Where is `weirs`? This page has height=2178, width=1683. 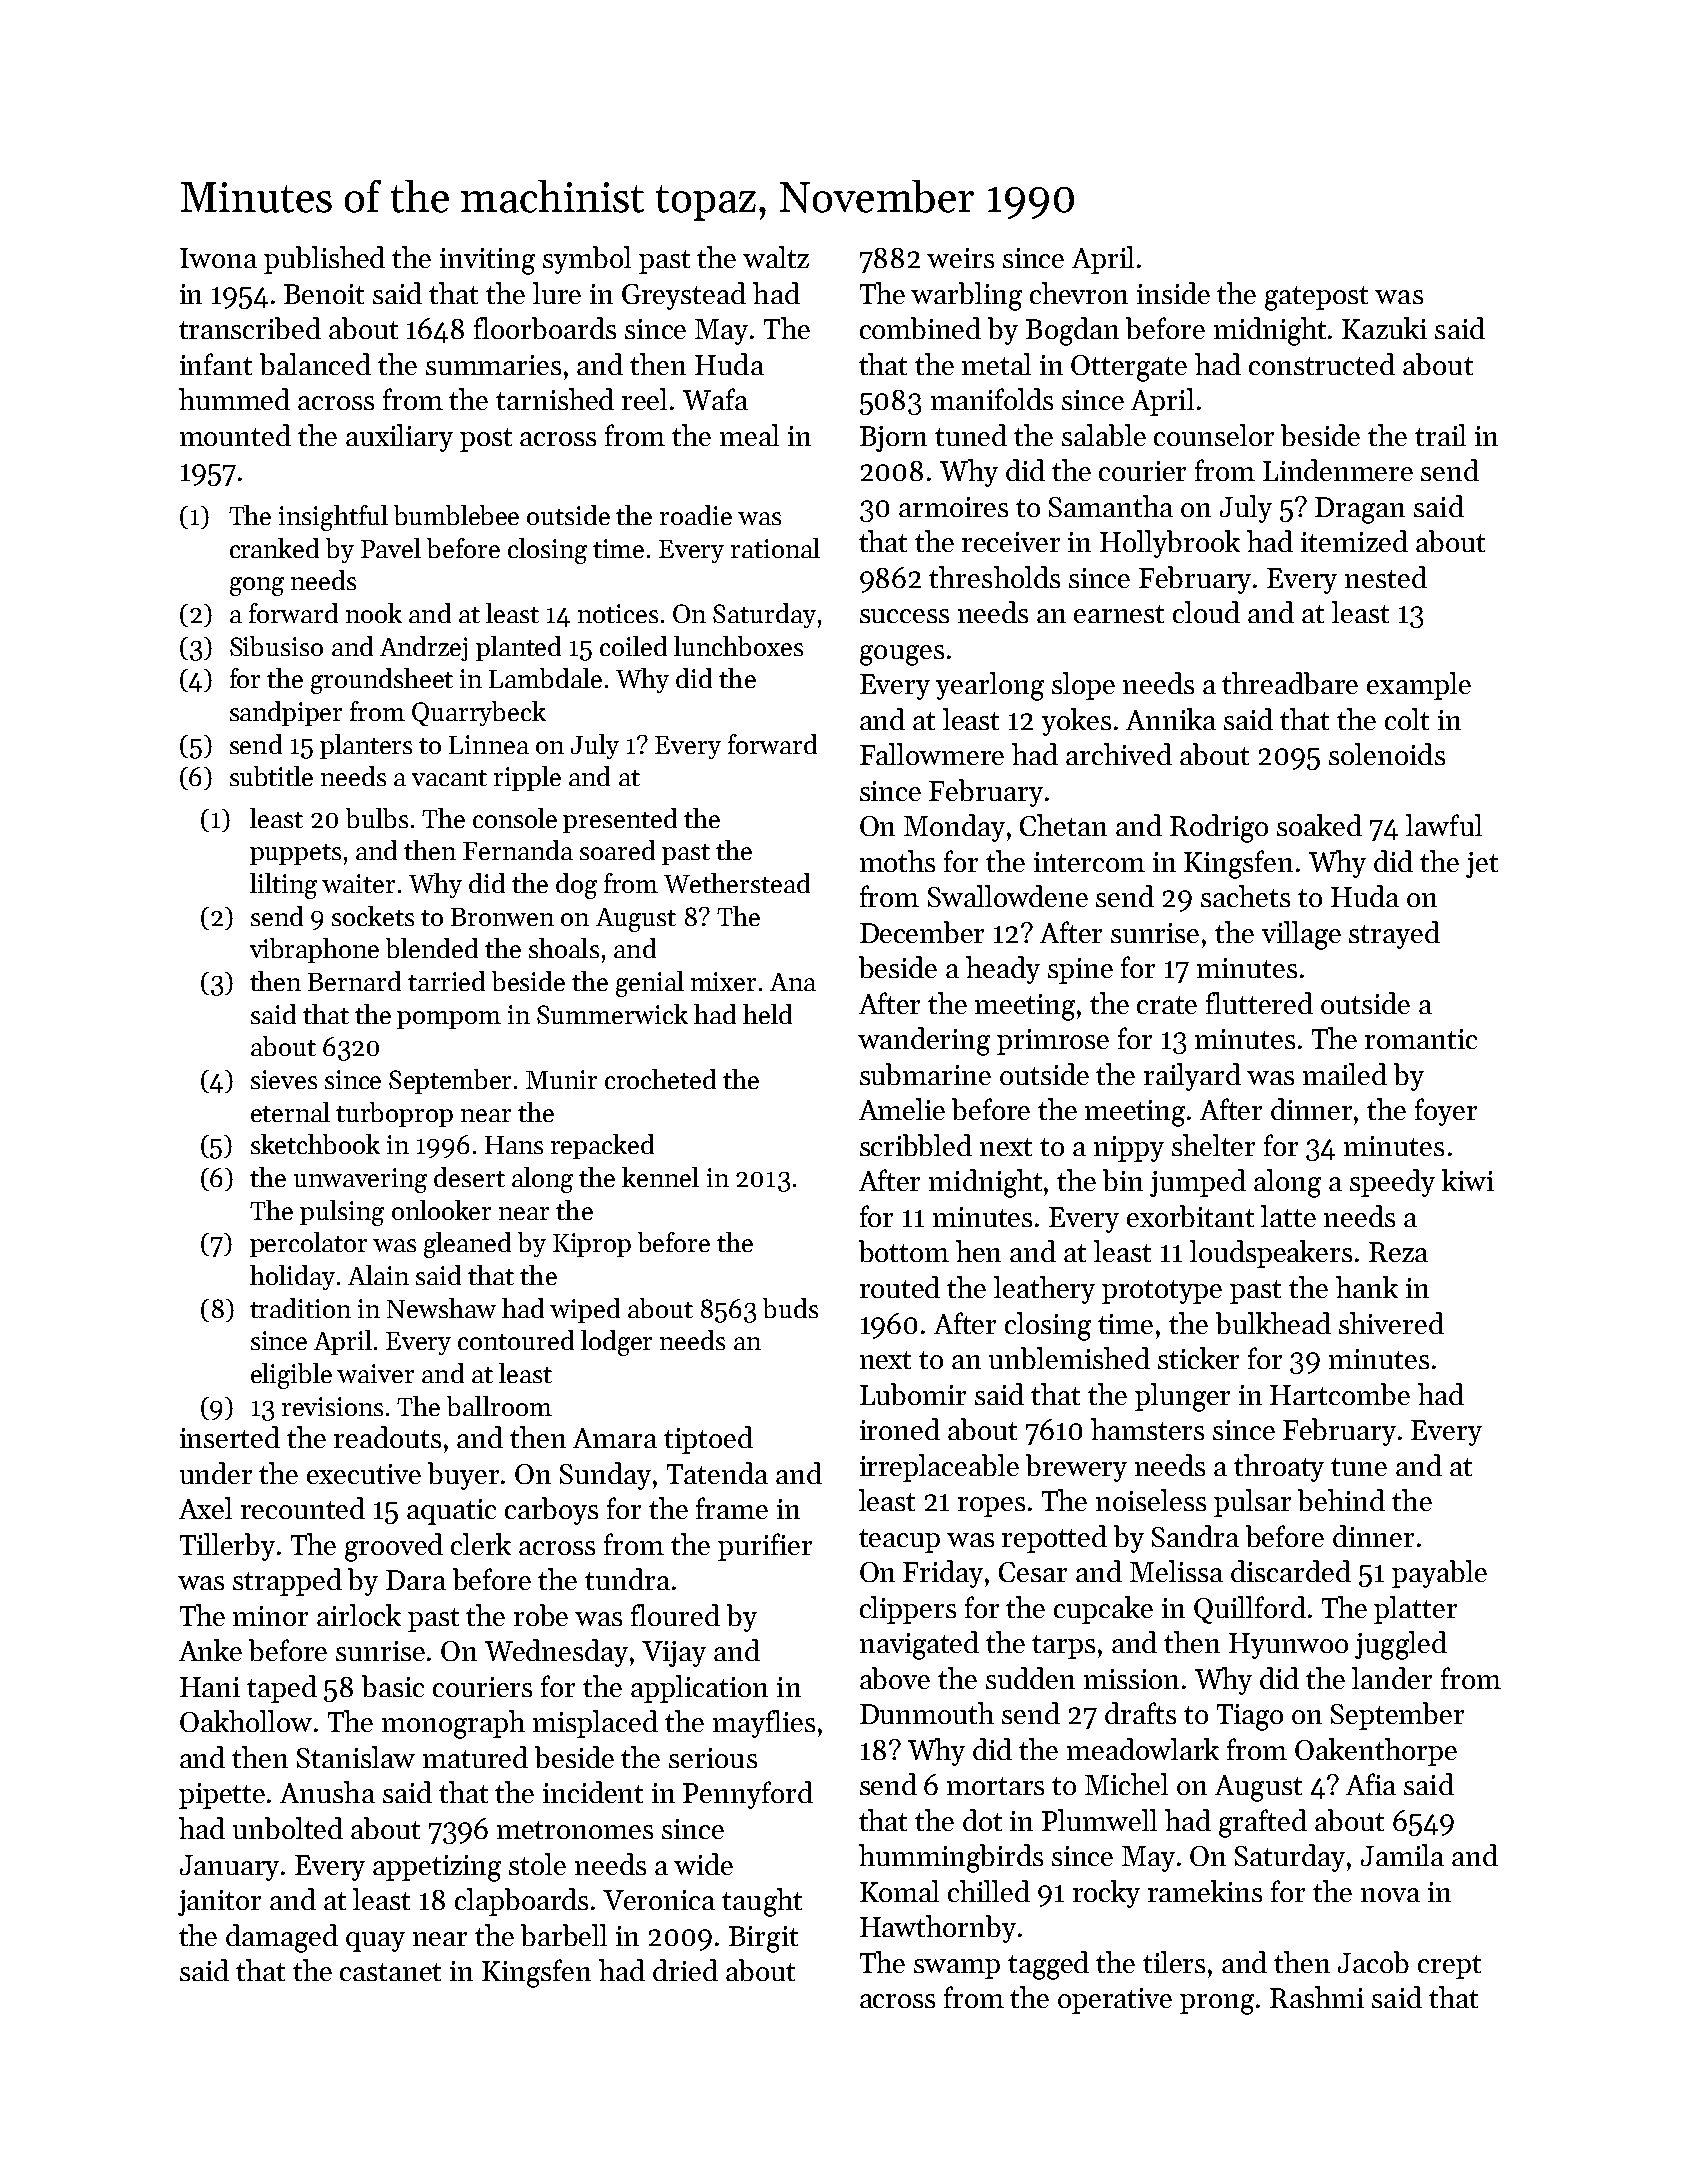 weirs is located at coordinates (960, 258).
